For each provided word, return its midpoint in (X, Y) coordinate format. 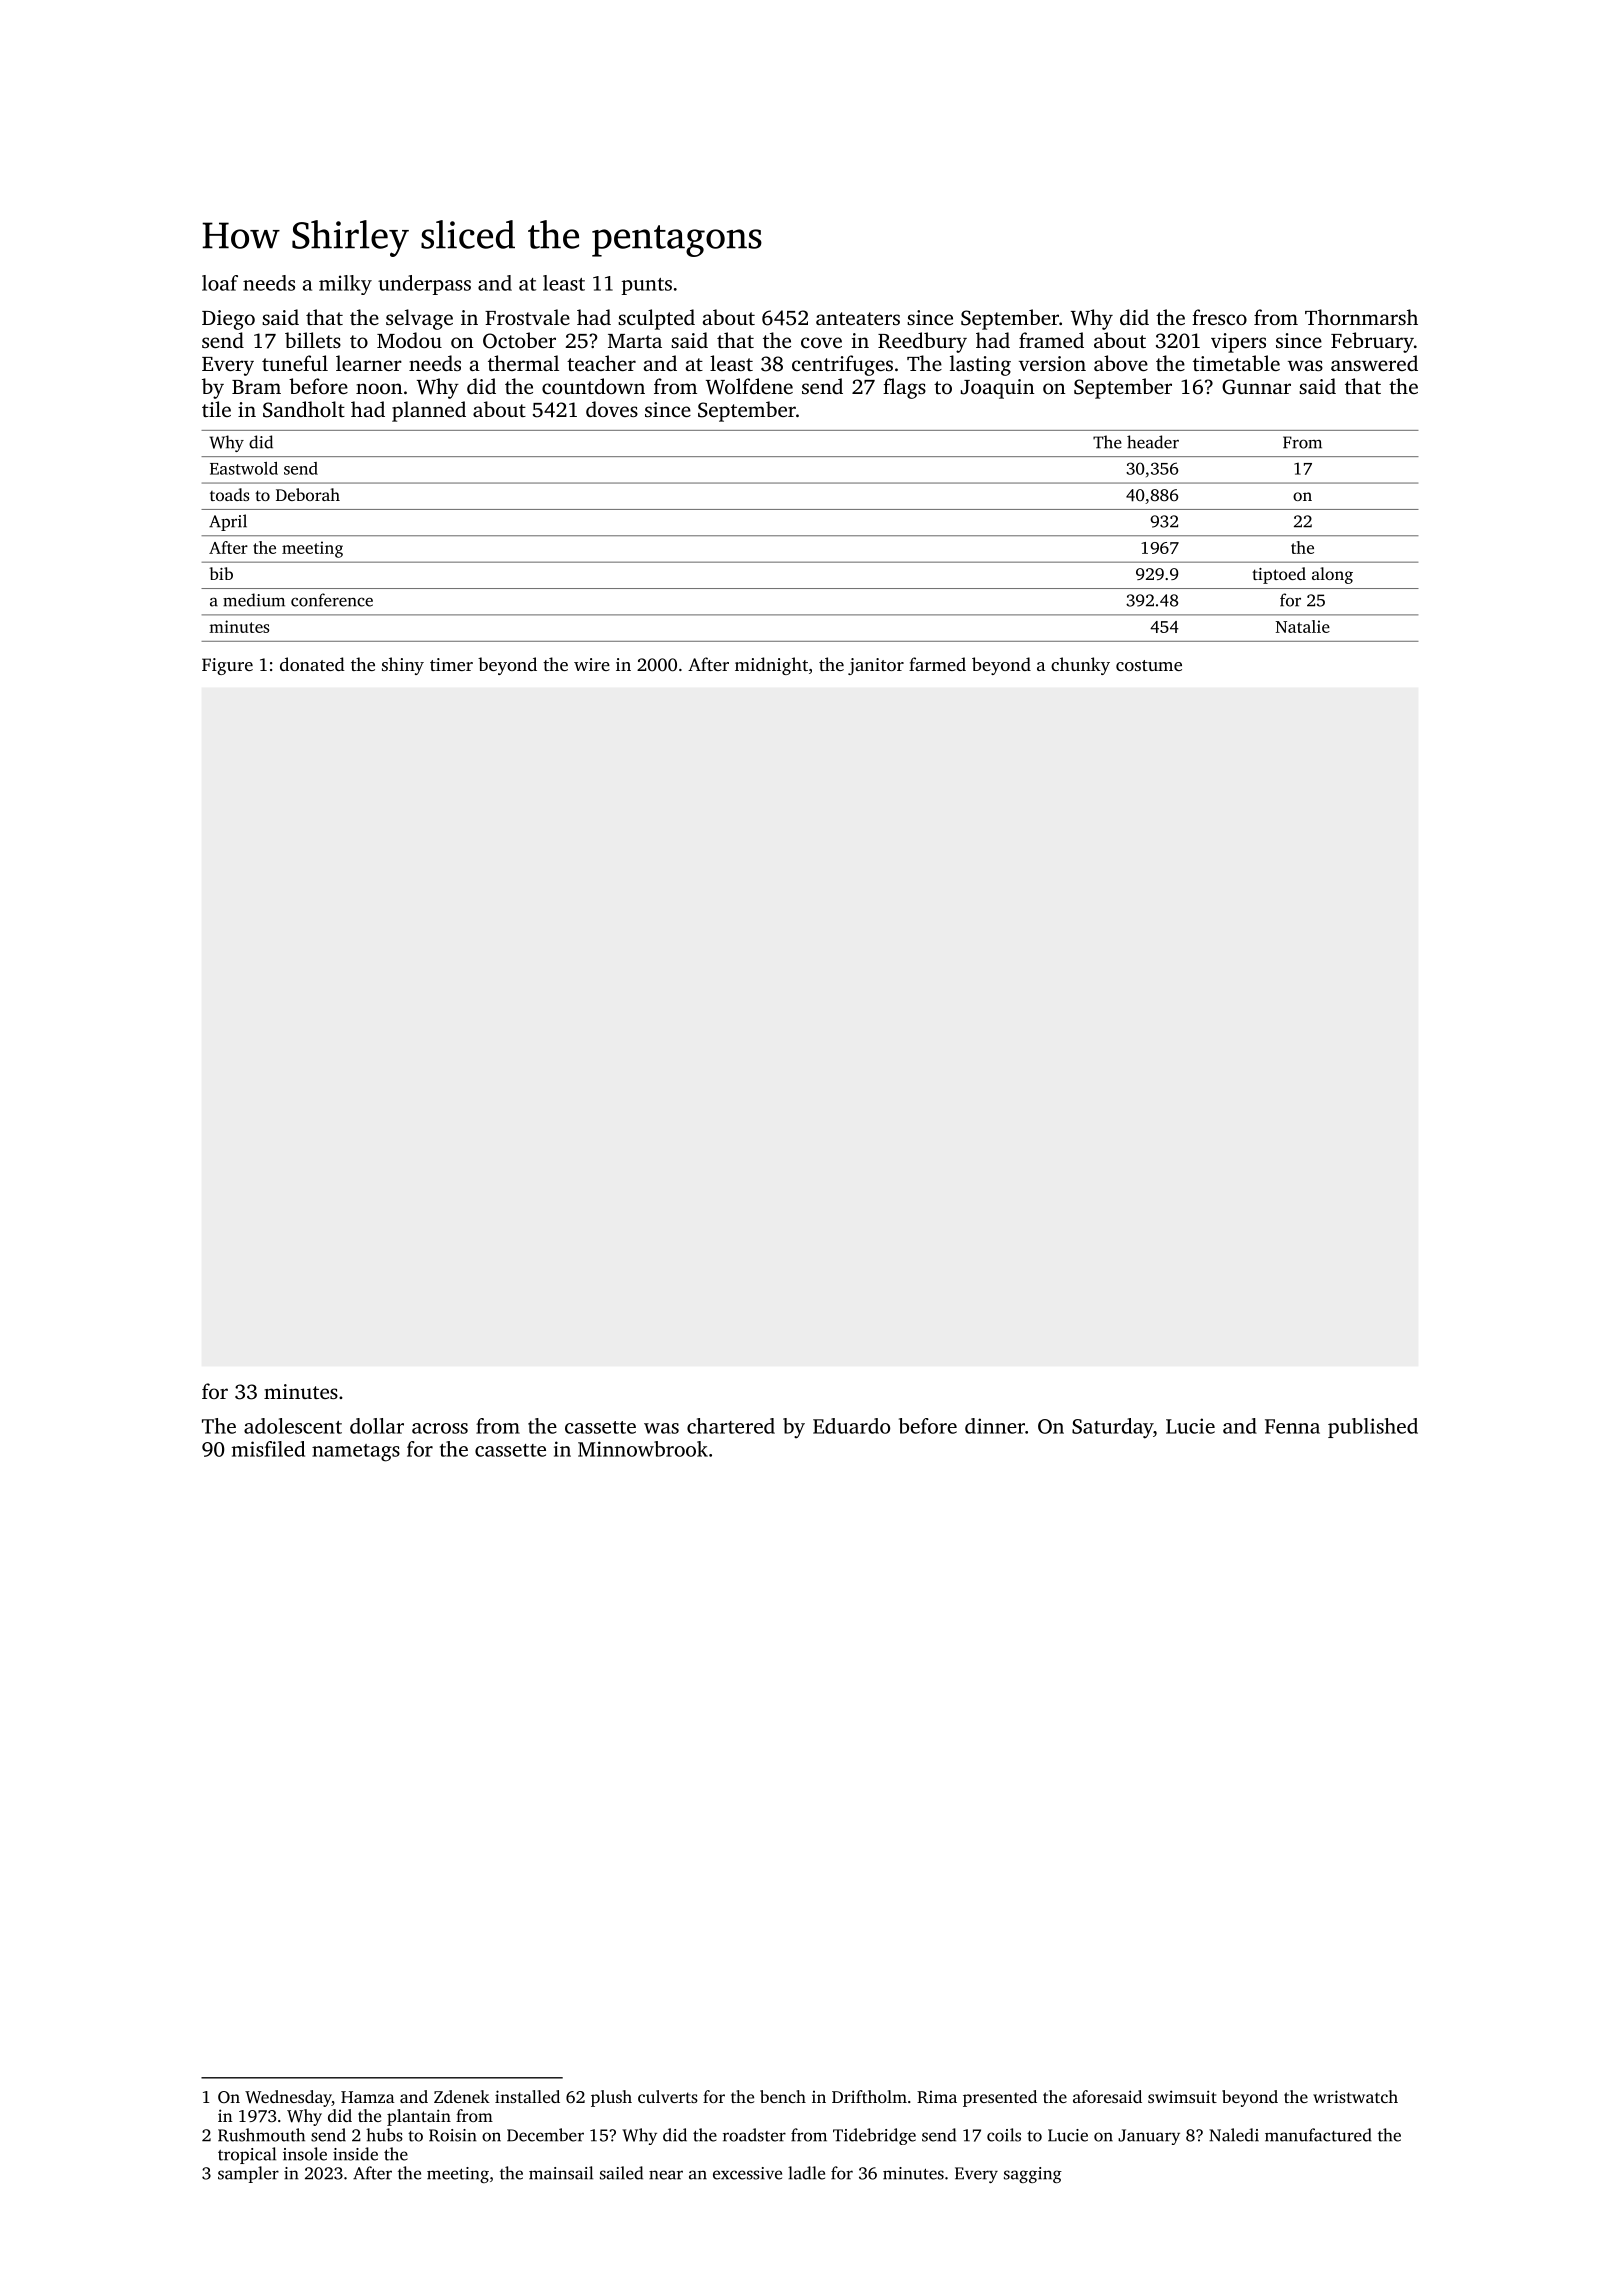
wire (592, 664)
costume (1149, 665)
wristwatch (1355, 2096)
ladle (806, 2173)
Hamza (368, 2097)
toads (229, 494)
